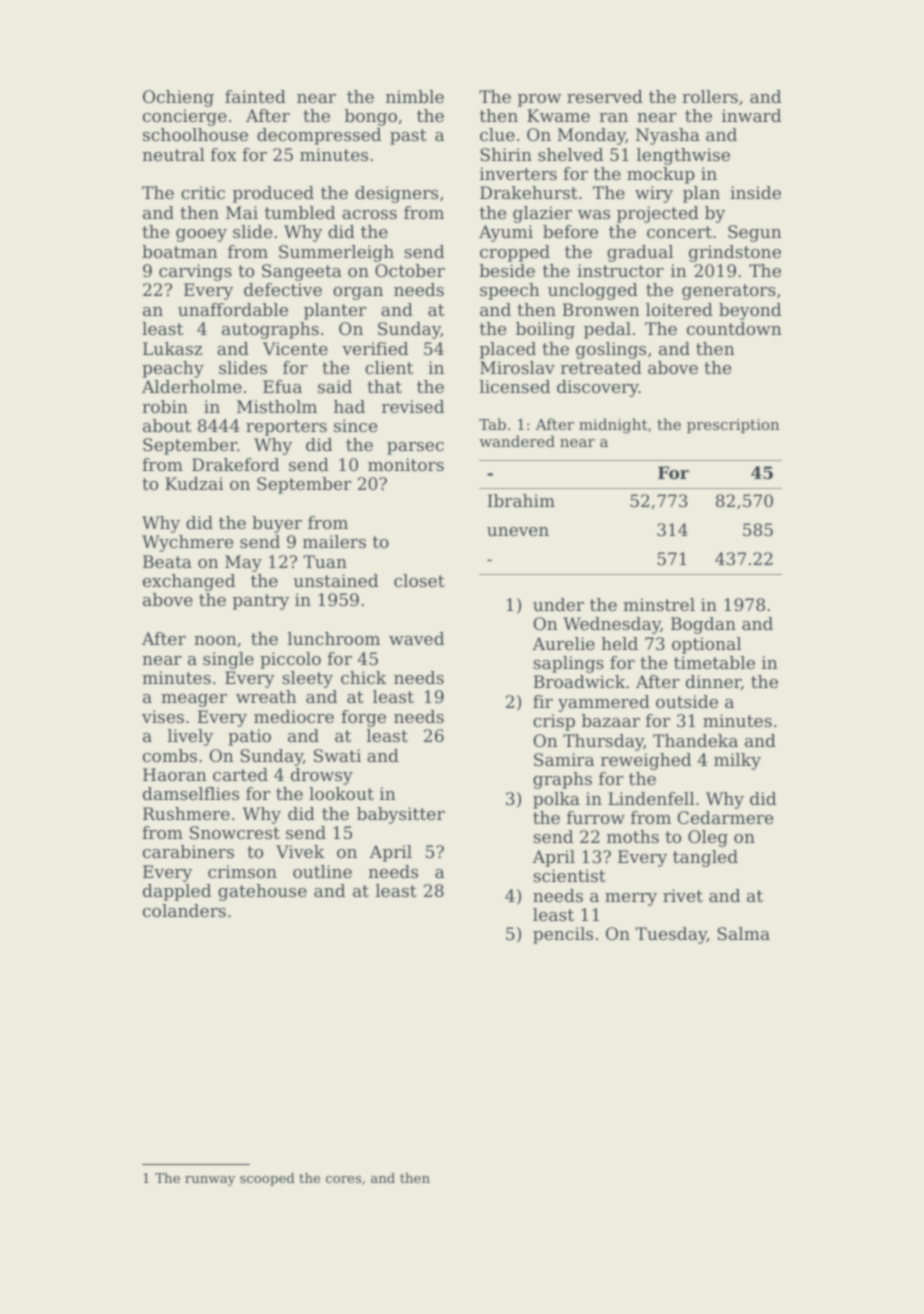 This image has width=924, height=1314. I want to click on across, so click(369, 214).
